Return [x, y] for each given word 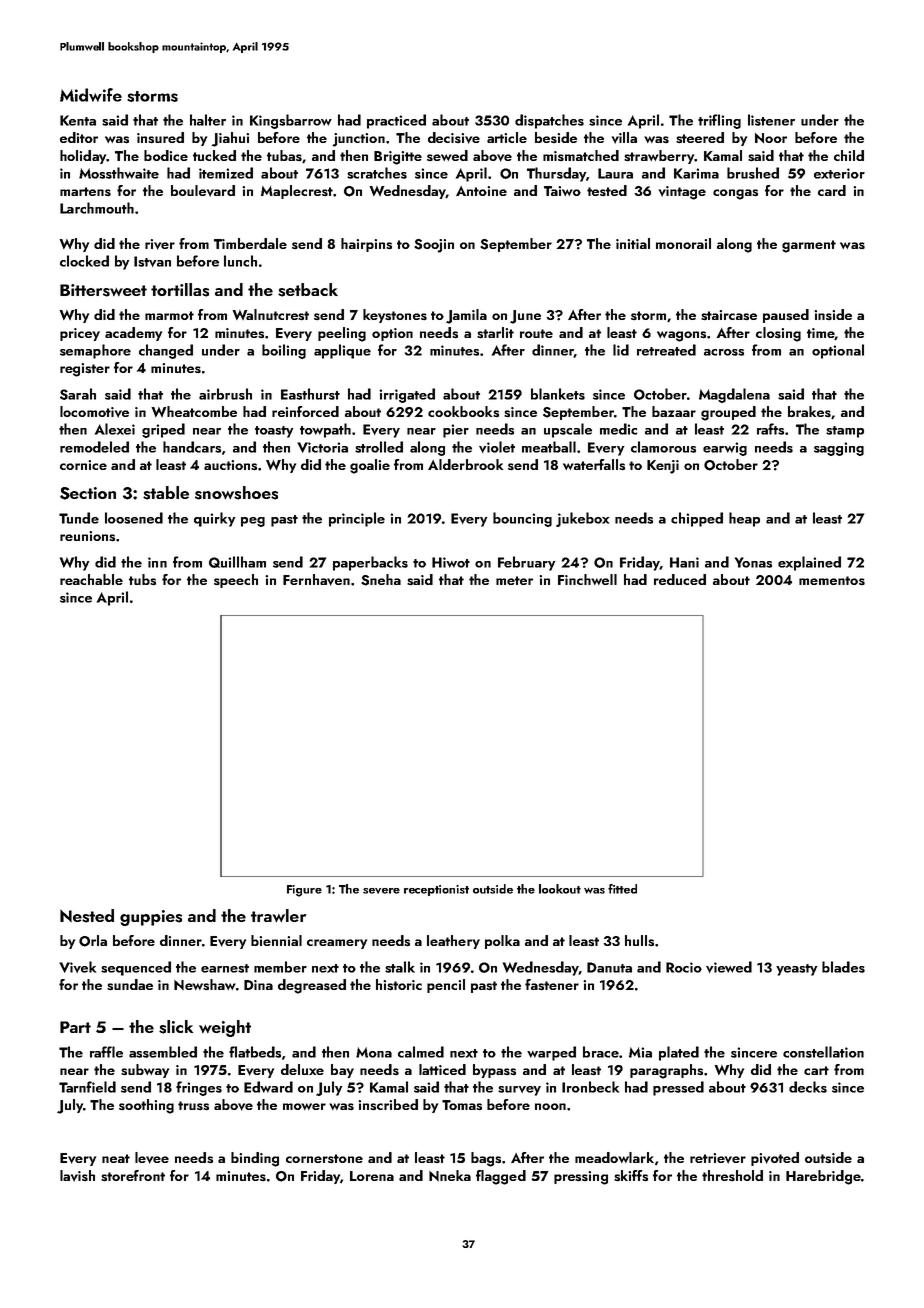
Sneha [381, 580]
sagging [839, 449]
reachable [91, 579]
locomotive [94, 412]
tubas [284, 155]
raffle [106, 1052]
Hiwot [451, 562]
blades [843, 967]
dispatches [549, 121]
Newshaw [205, 984]
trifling [719, 121]
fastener [552, 984]
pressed [678, 1088]
